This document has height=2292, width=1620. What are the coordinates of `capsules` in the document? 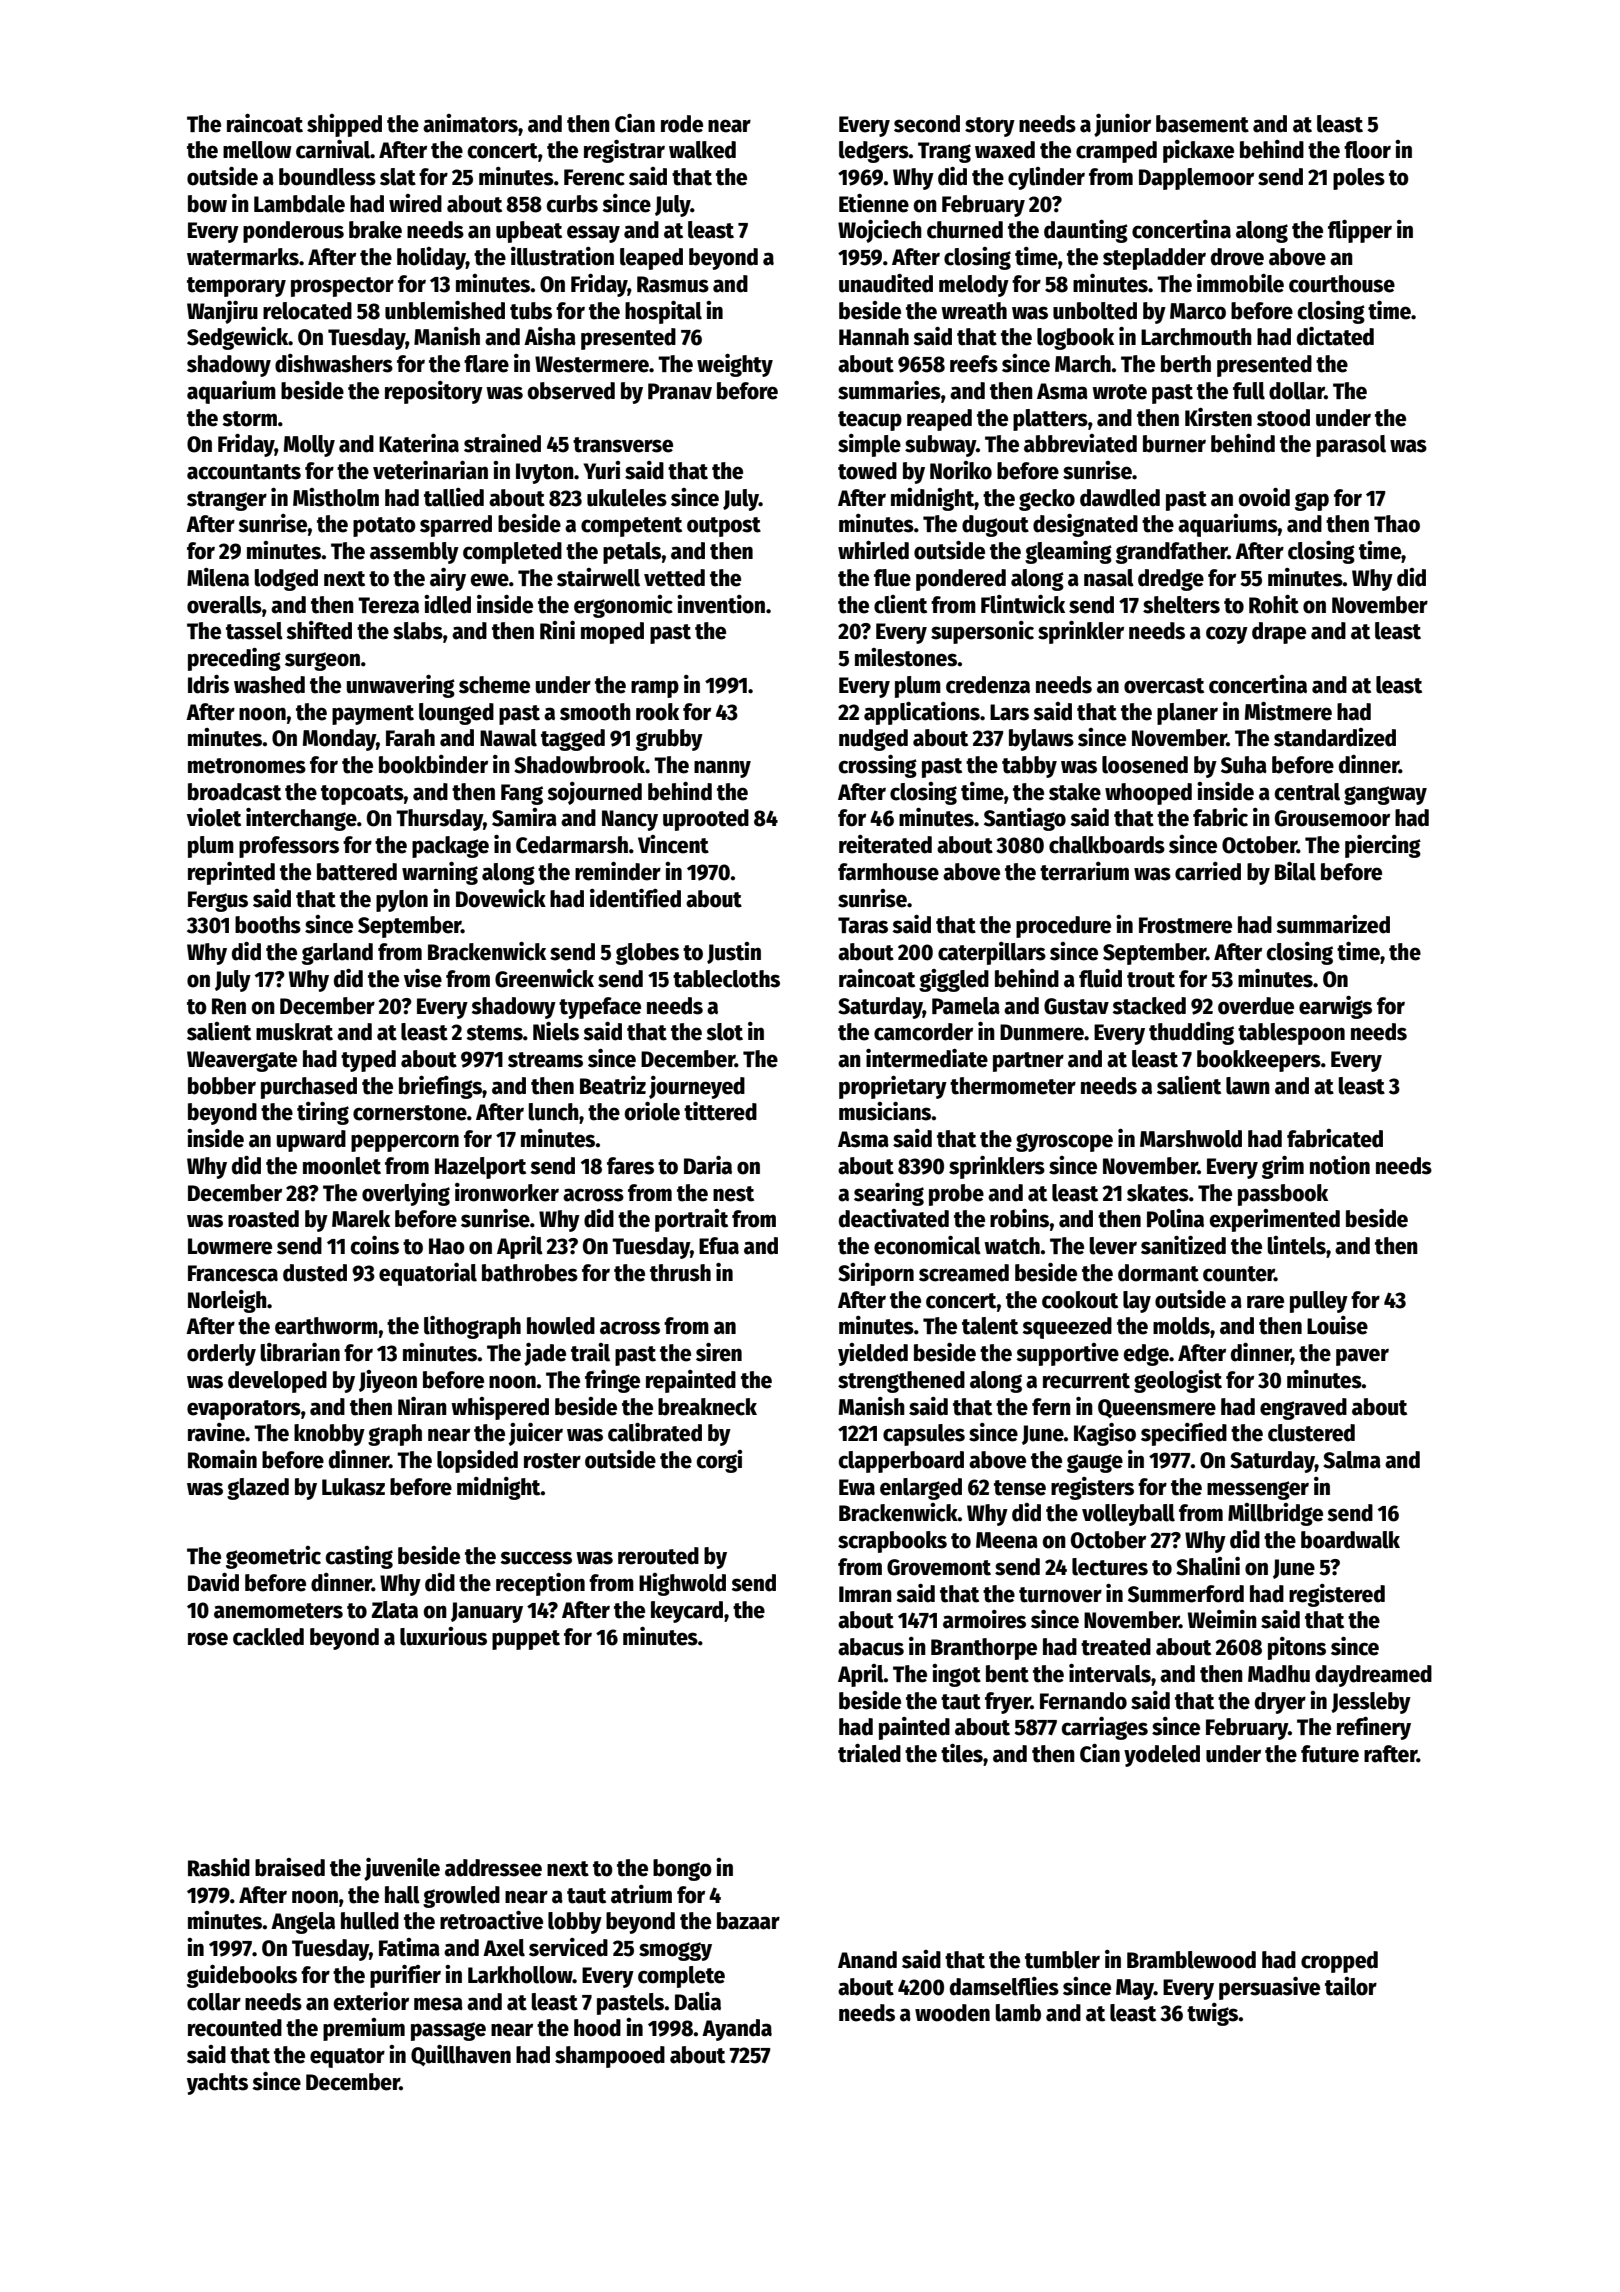 It's located at (924, 1435).
